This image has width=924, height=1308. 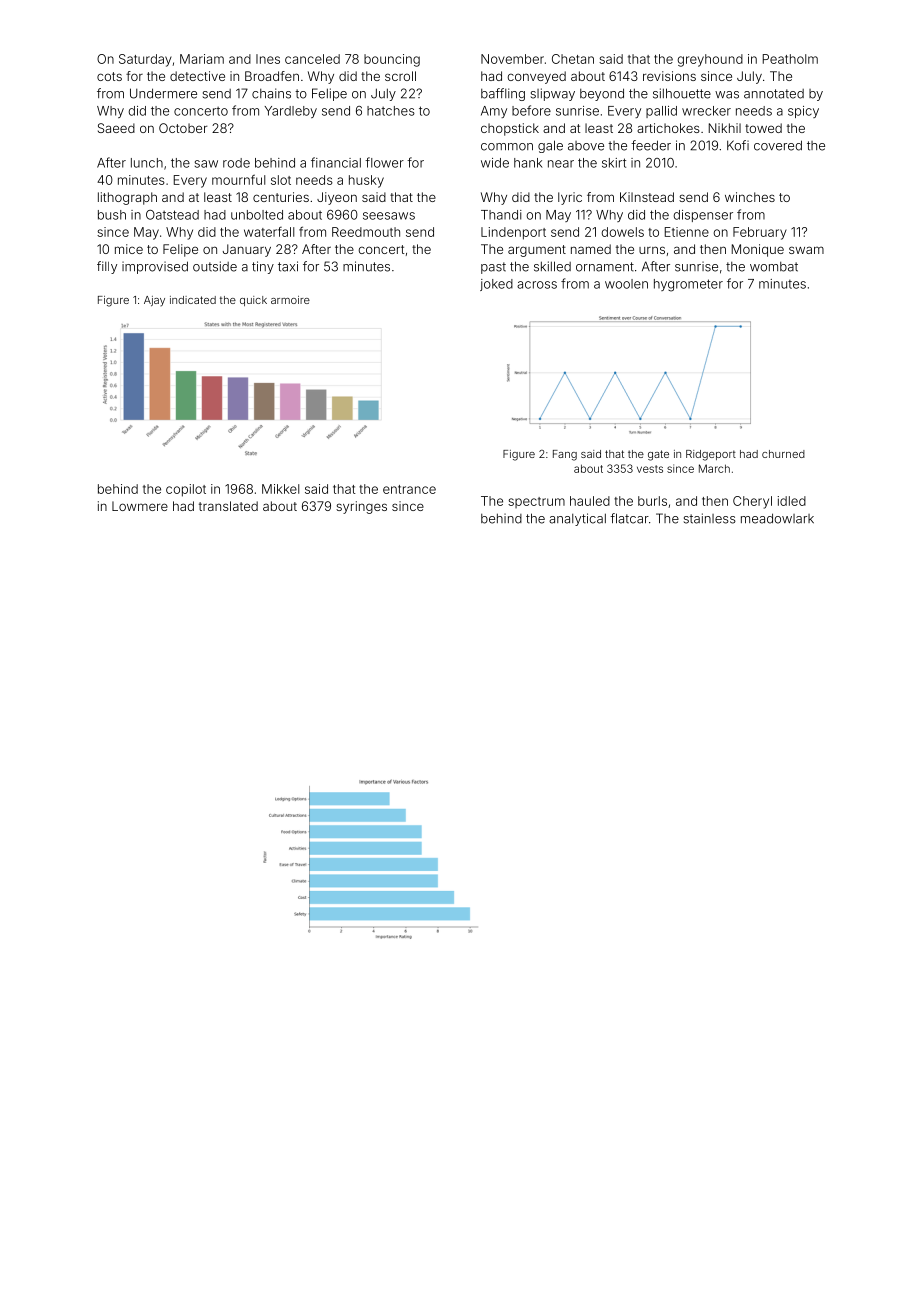 I want to click on Reedmouth, so click(x=366, y=232).
